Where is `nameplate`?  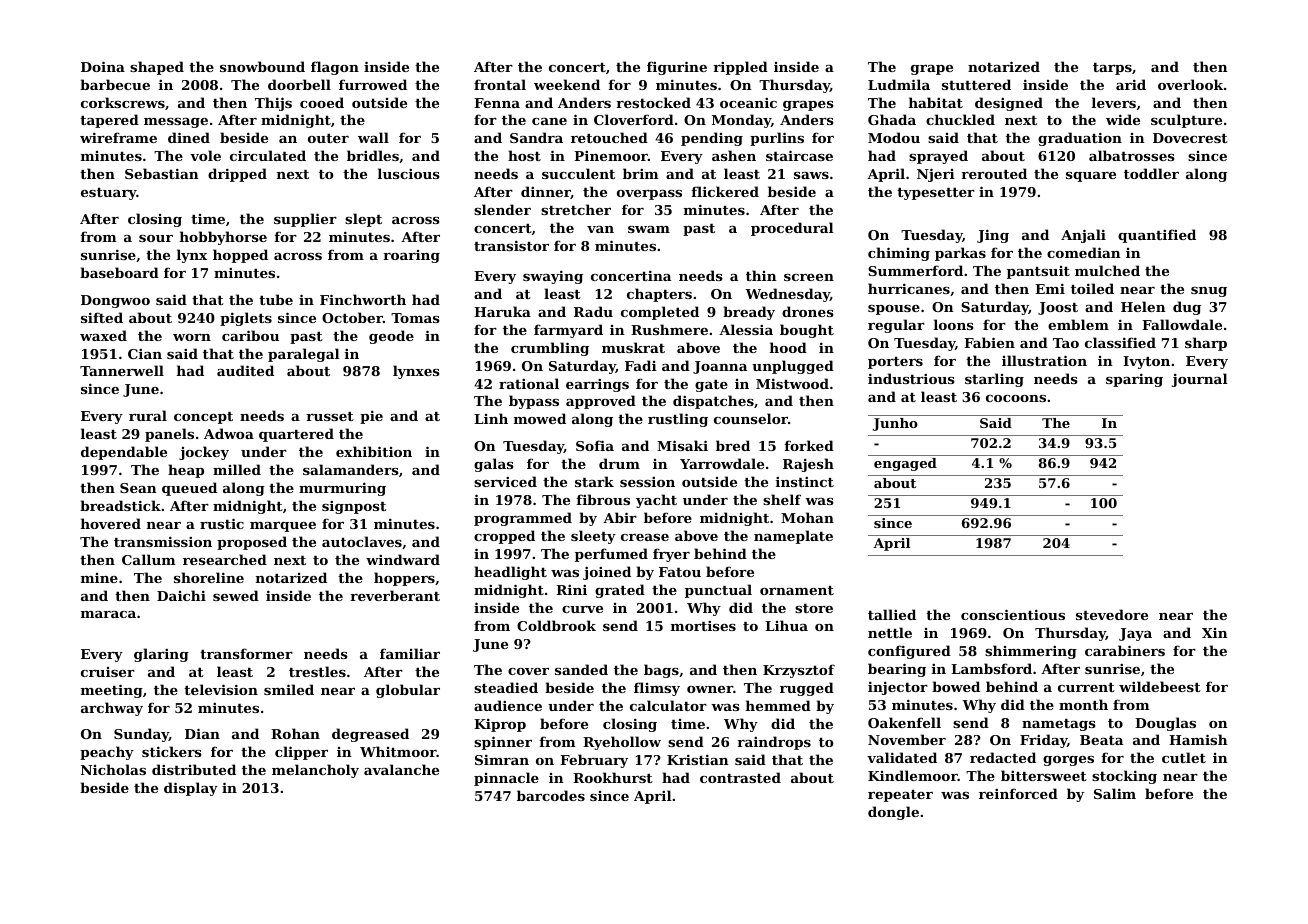 nameplate is located at coordinates (793, 537).
